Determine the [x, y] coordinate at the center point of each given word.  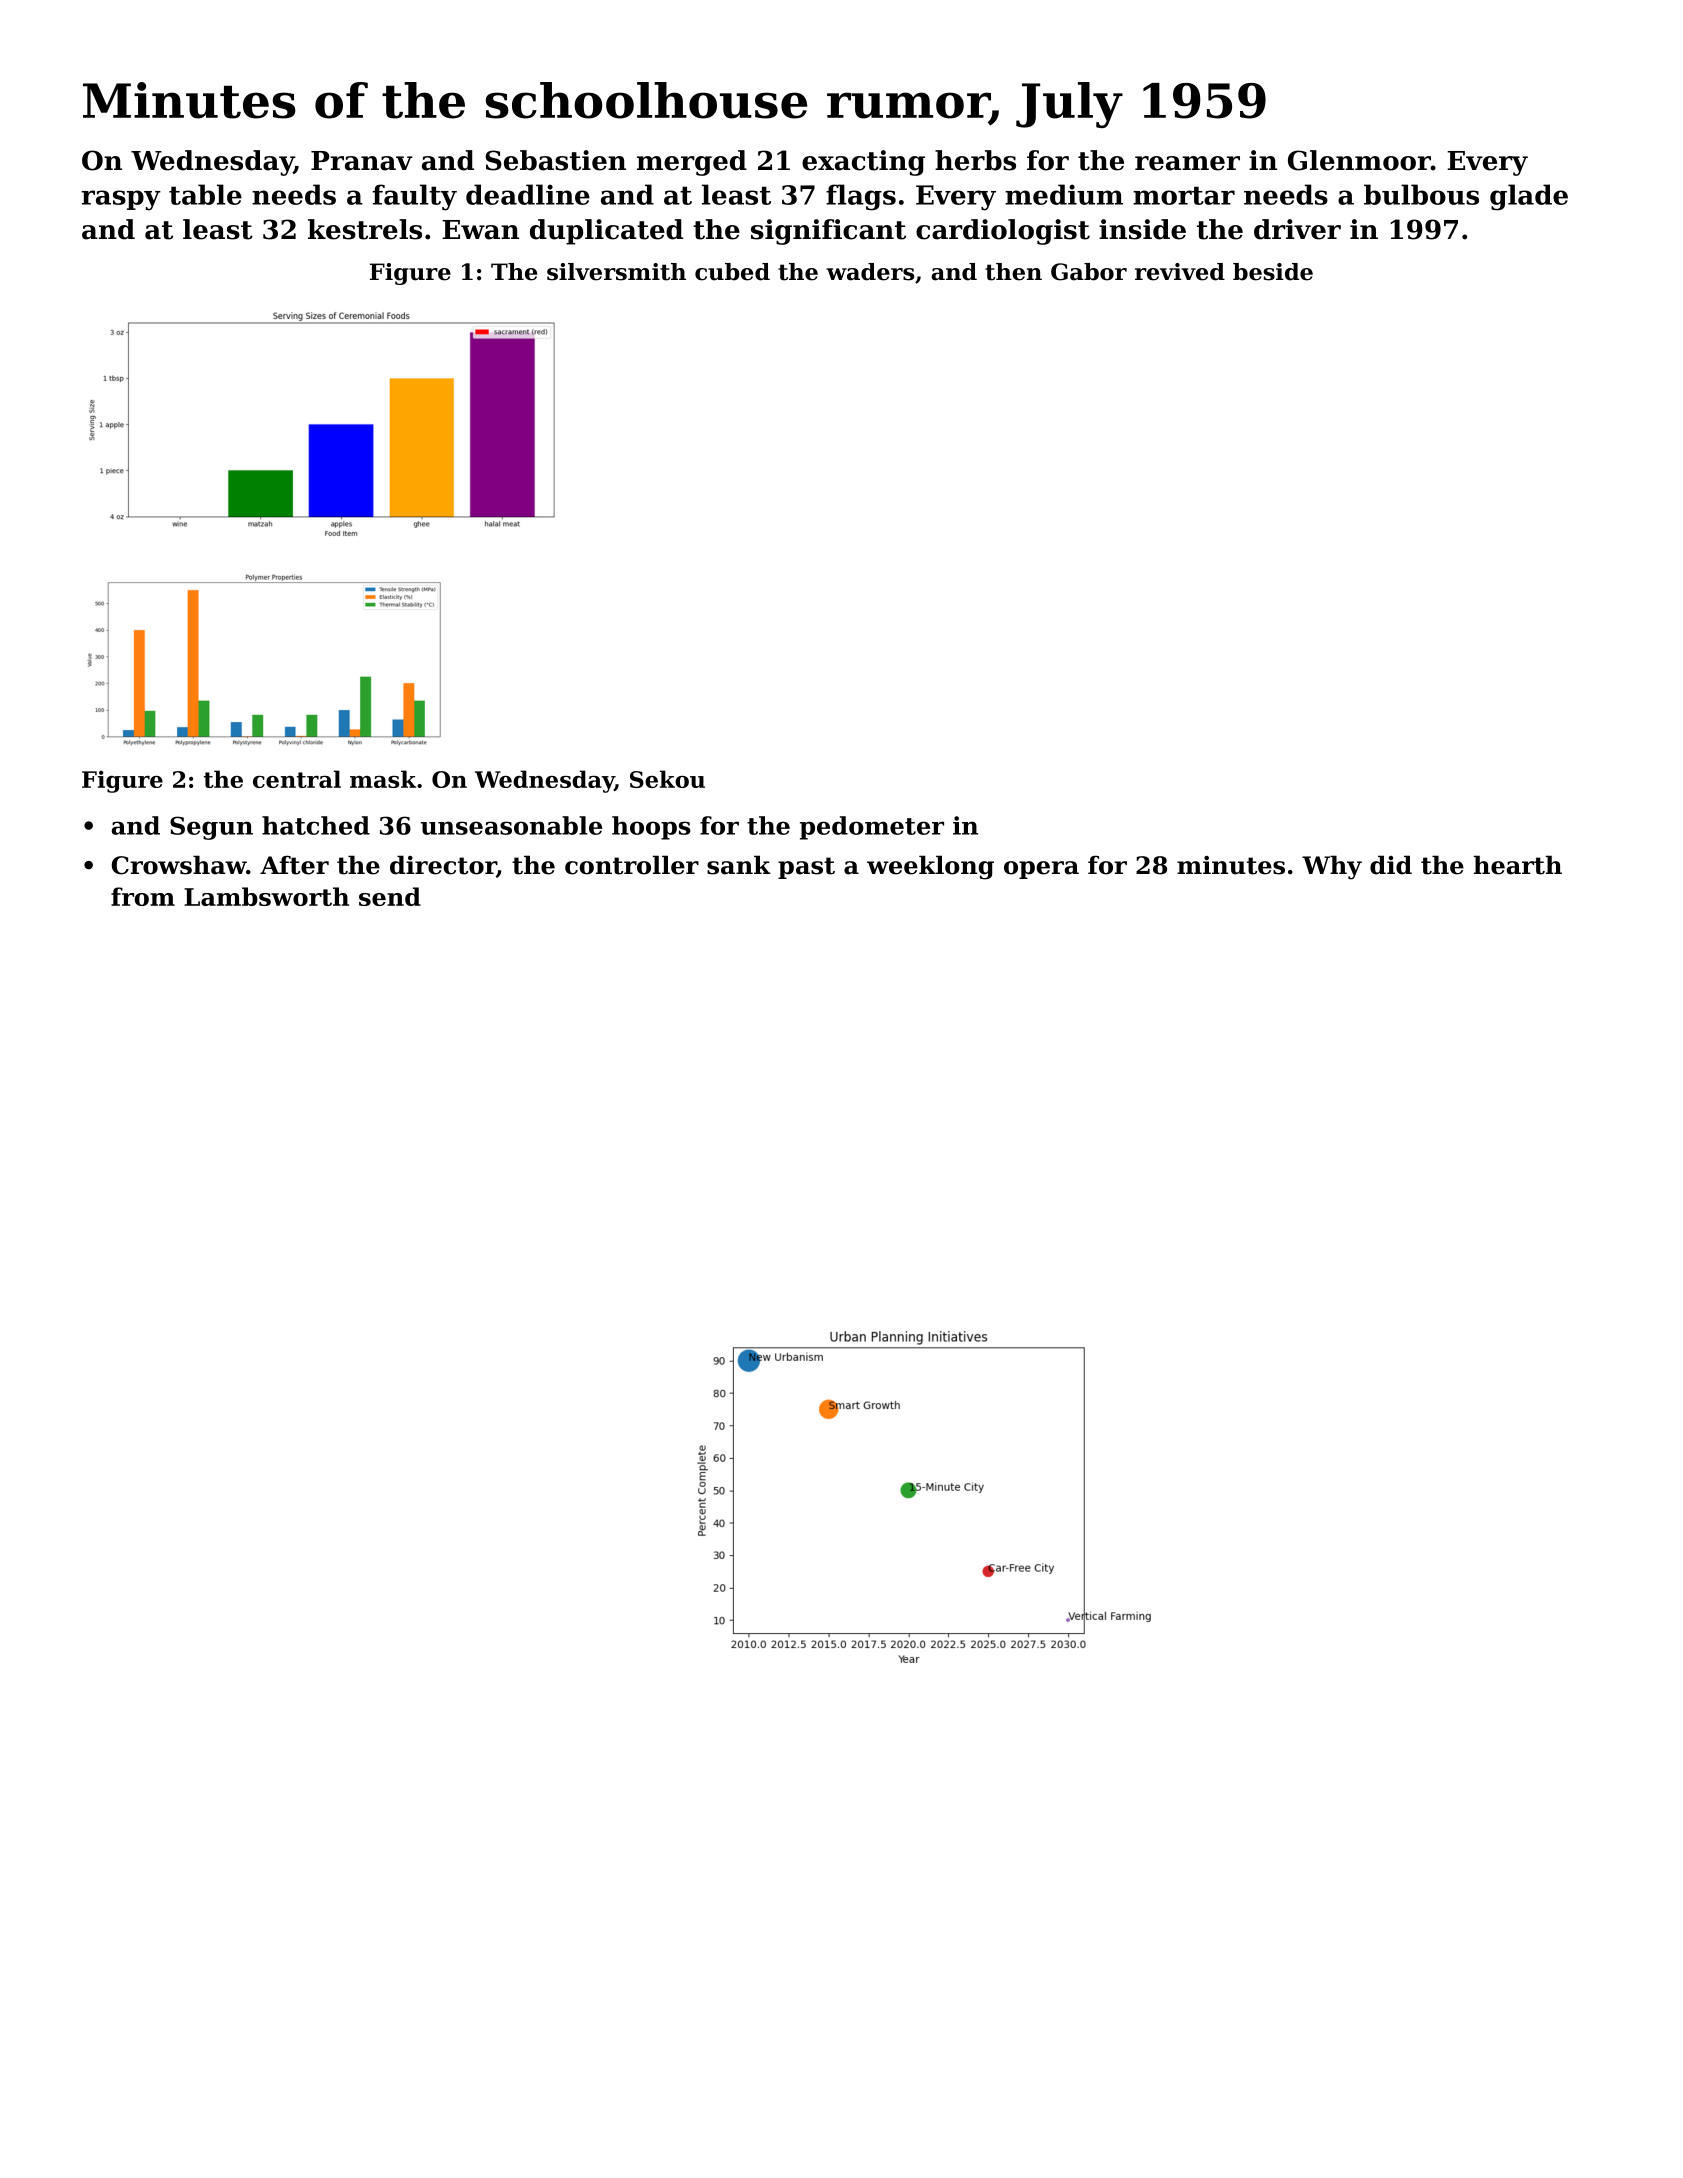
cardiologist [1003, 232]
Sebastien [555, 160]
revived [1180, 272]
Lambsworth [266, 896]
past [806, 868]
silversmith [616, 272]
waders [870, 272]
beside [1273, 272]
